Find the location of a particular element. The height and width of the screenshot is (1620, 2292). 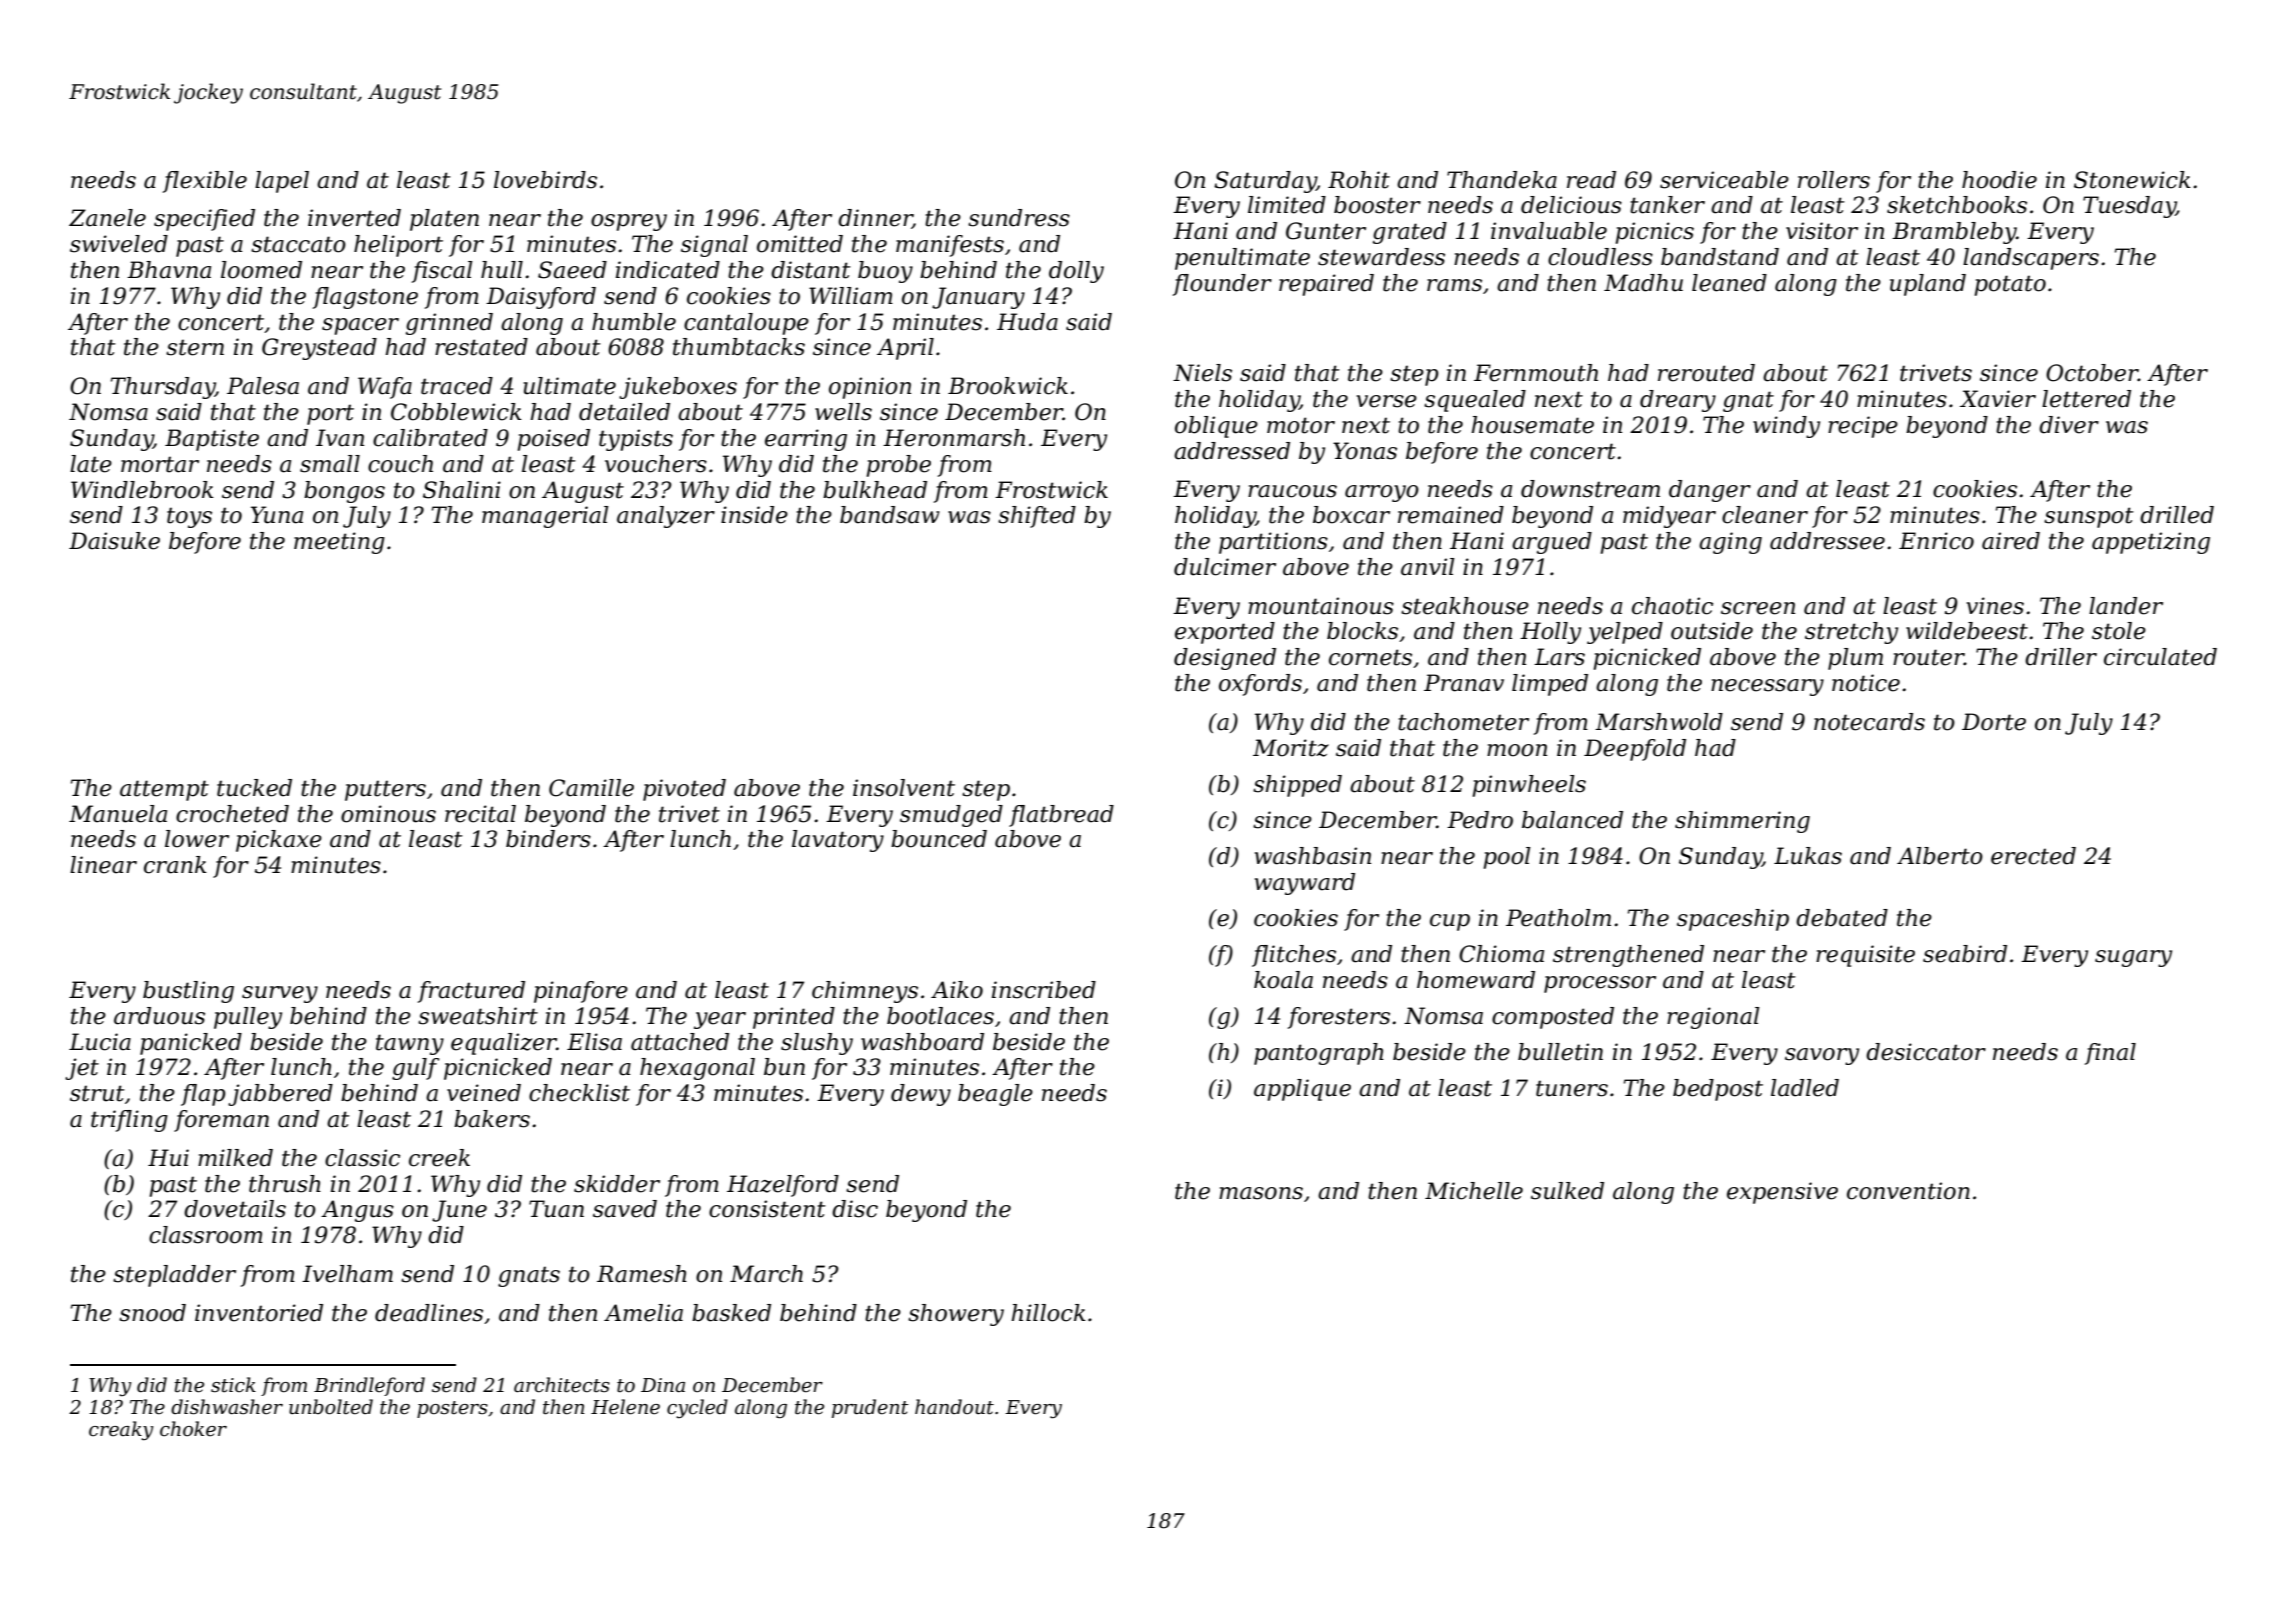

aging is located at coordinates (1730, 543).
